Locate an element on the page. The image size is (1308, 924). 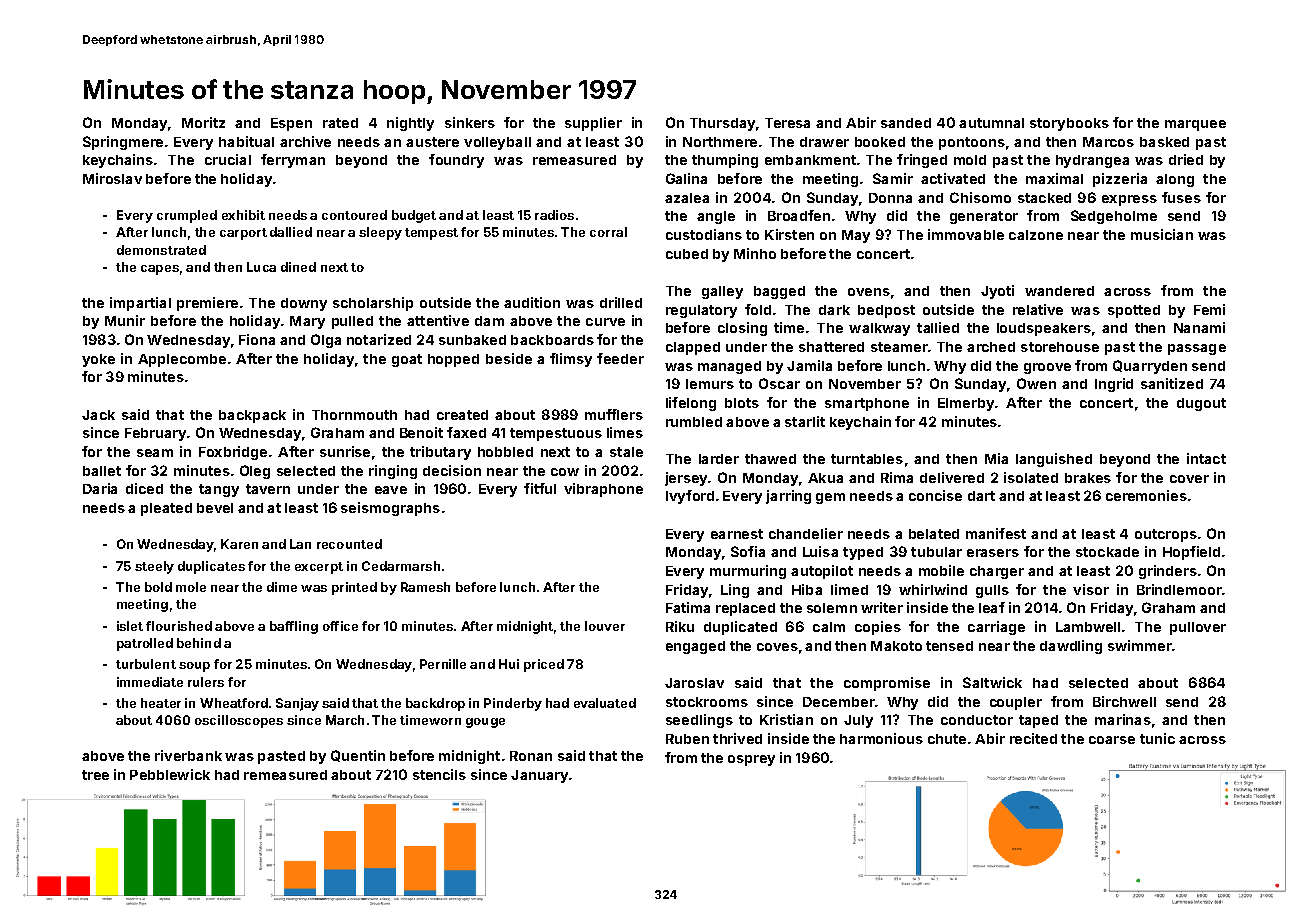
feeder is located at coordinates (620, 358).
